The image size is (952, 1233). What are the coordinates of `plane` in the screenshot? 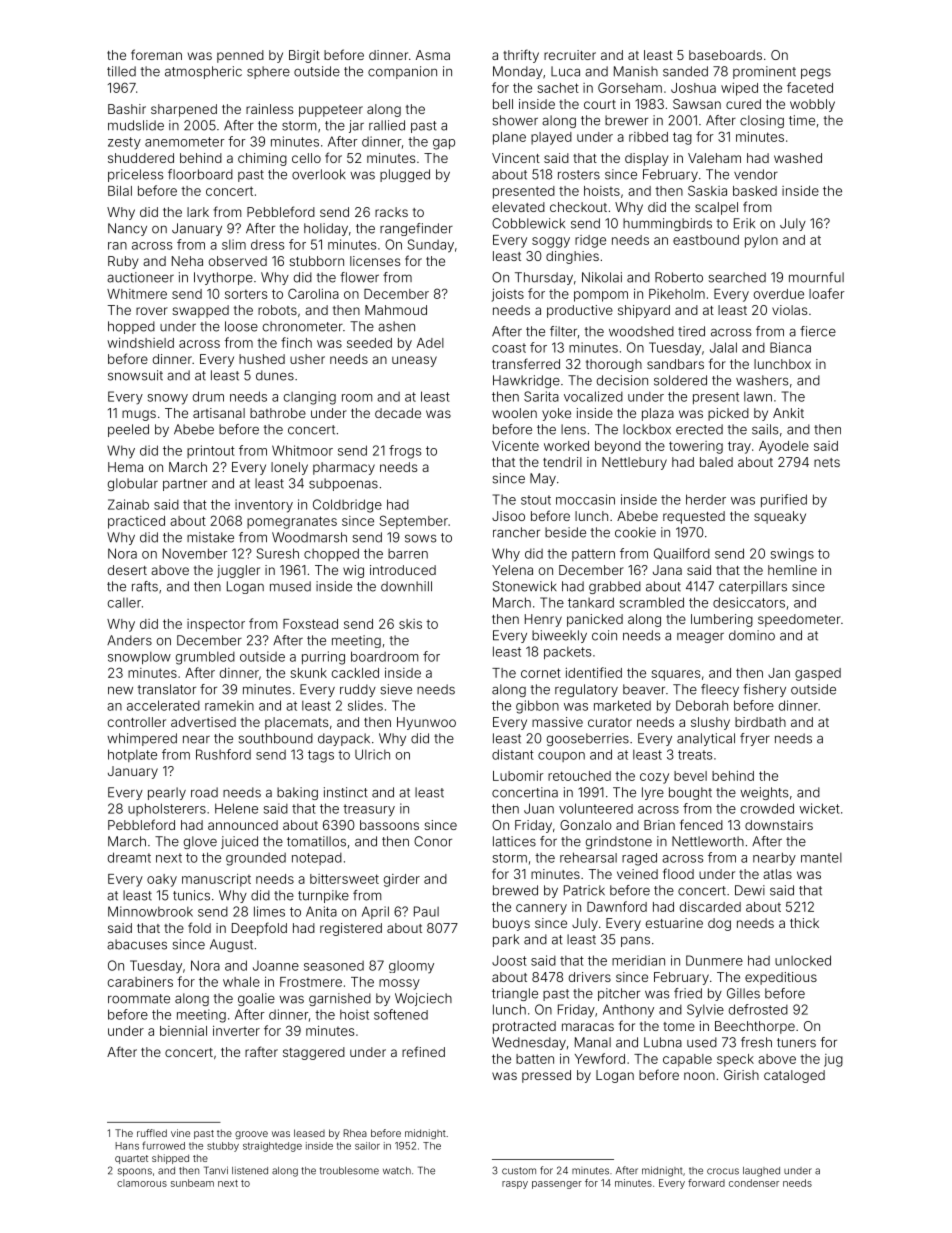 It's located at (509, 138).
